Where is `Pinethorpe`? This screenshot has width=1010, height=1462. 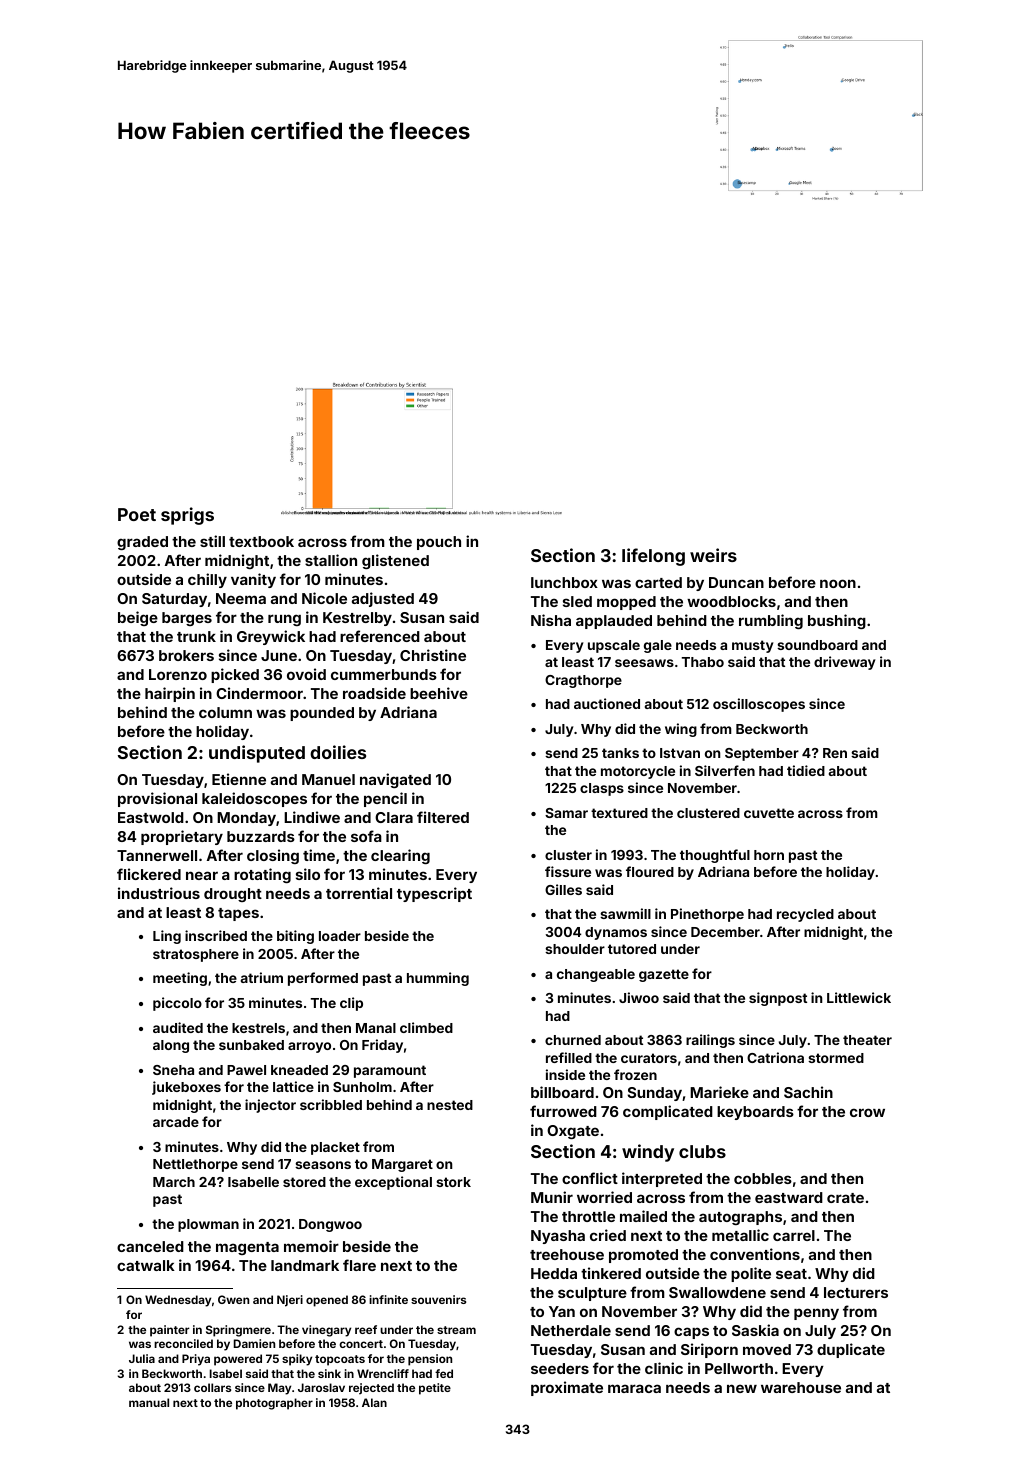 Pinethorpe is located at coordinates (707, 915).
